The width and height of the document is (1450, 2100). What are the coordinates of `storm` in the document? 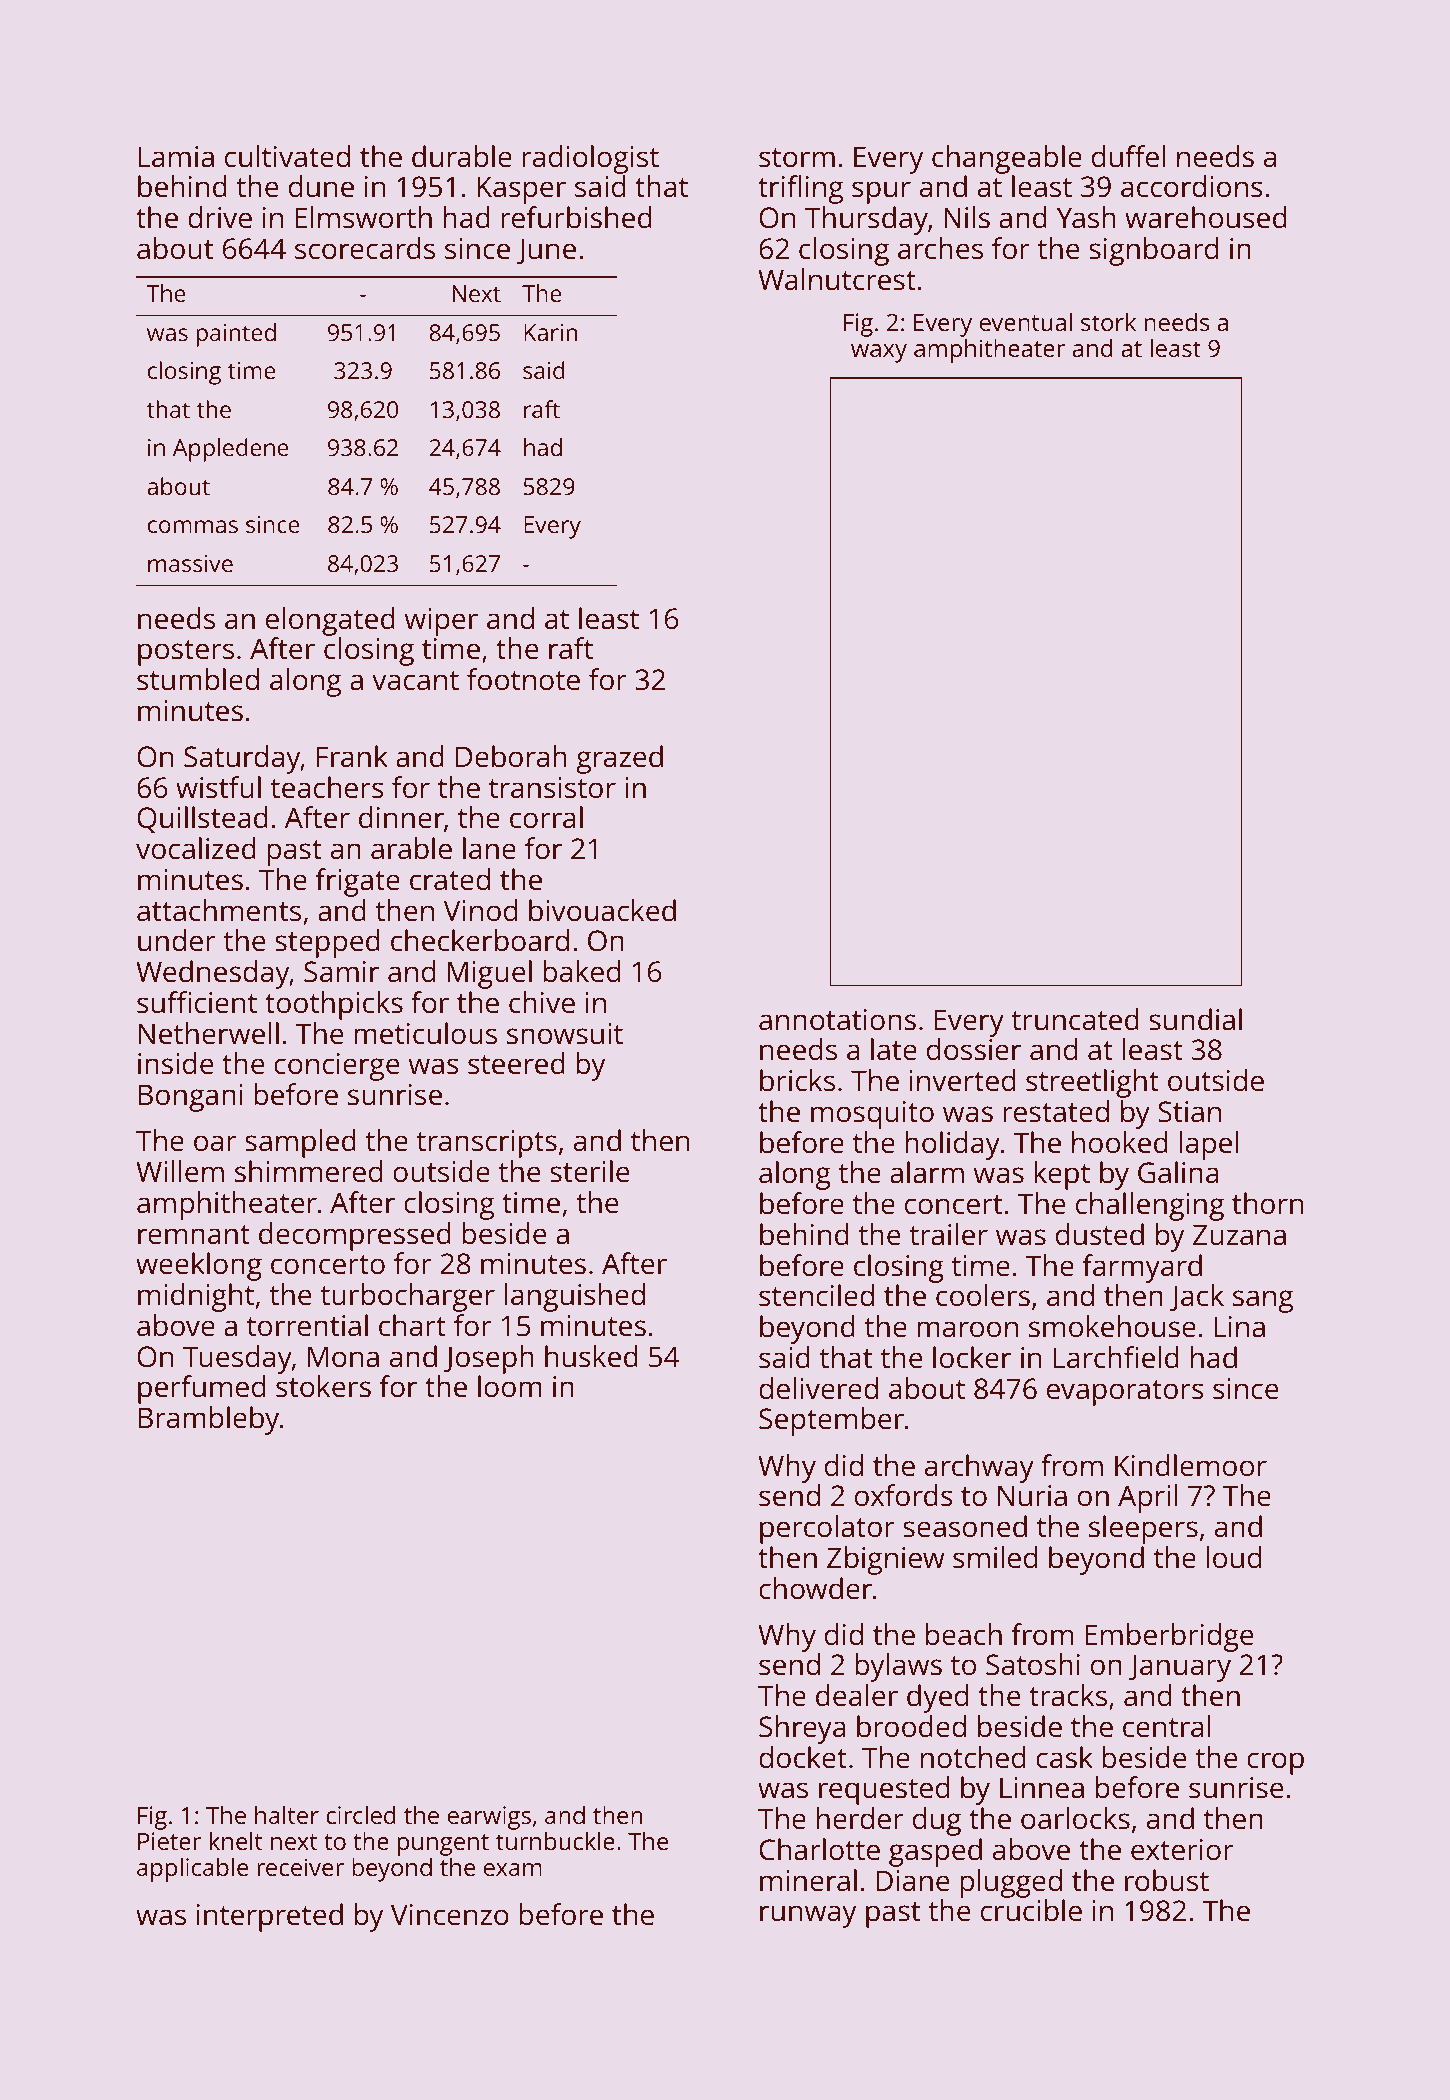 It's located at (797, 158).
